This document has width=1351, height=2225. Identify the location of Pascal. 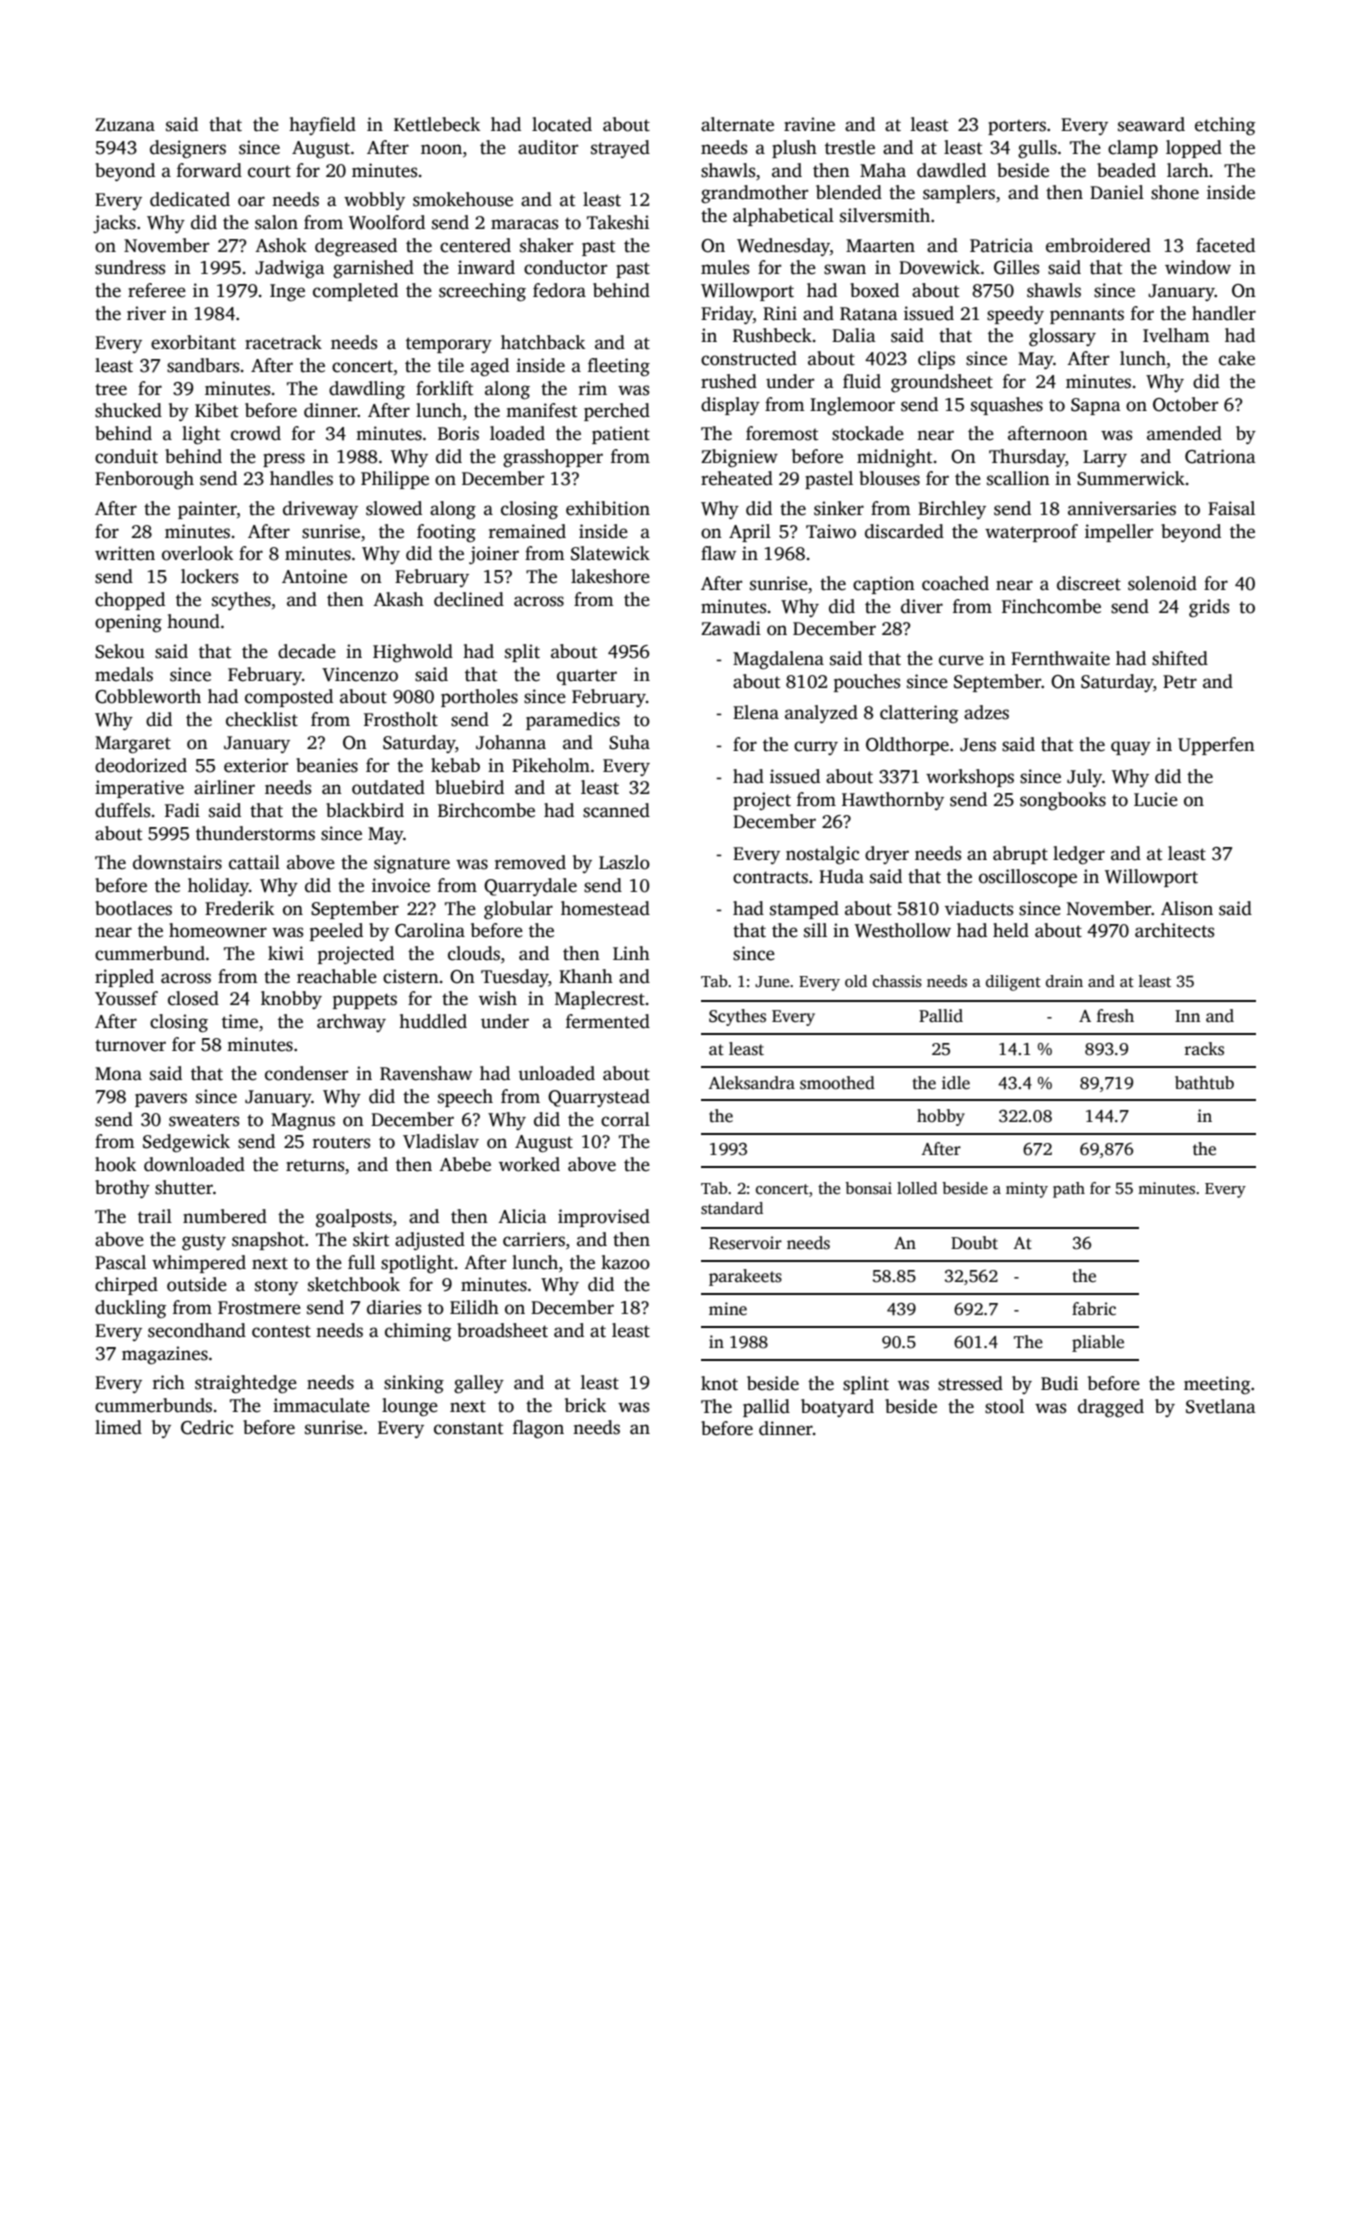
(120, 1262).
